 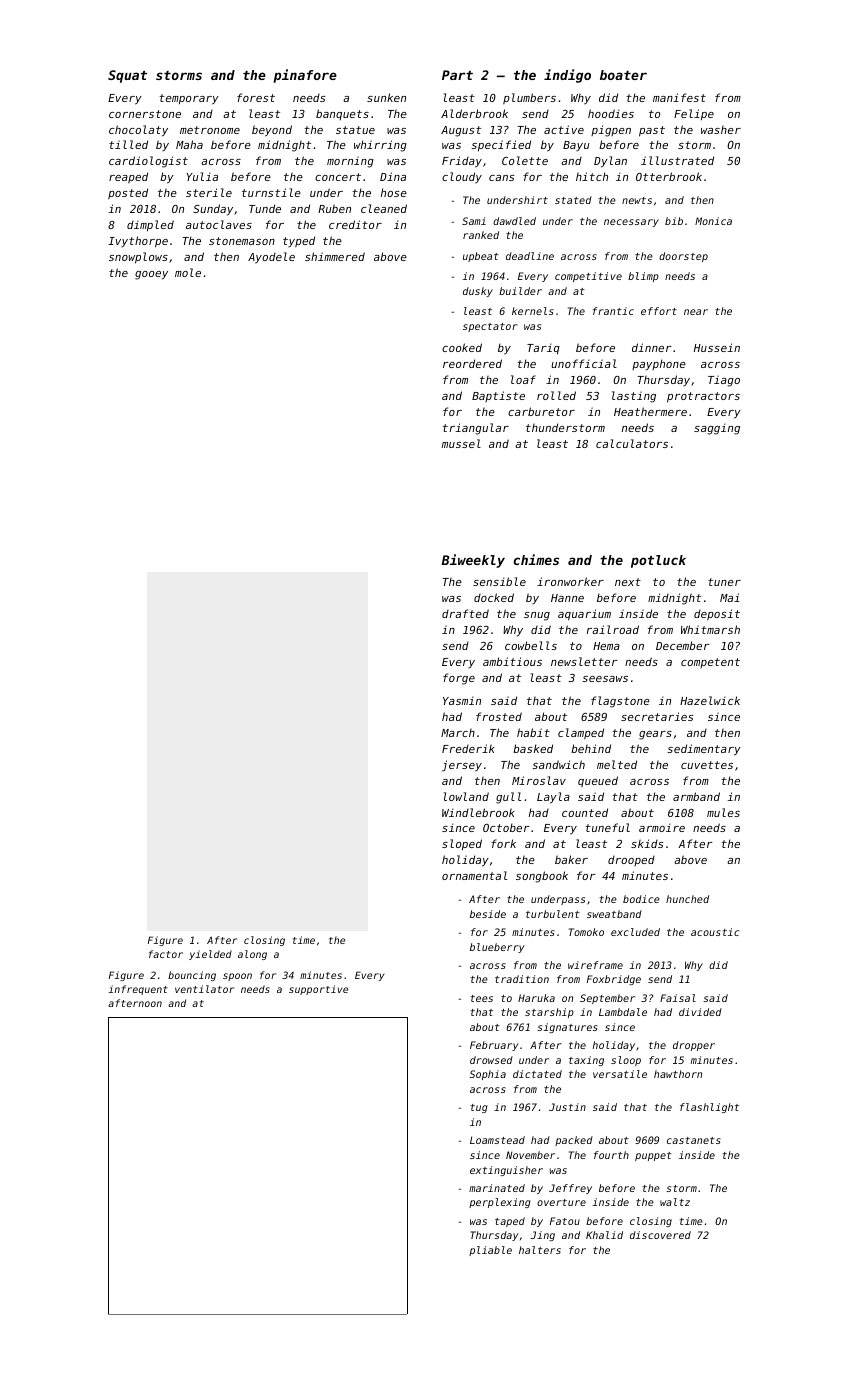 I want to click on banquets, so click(x=342, y=114).
